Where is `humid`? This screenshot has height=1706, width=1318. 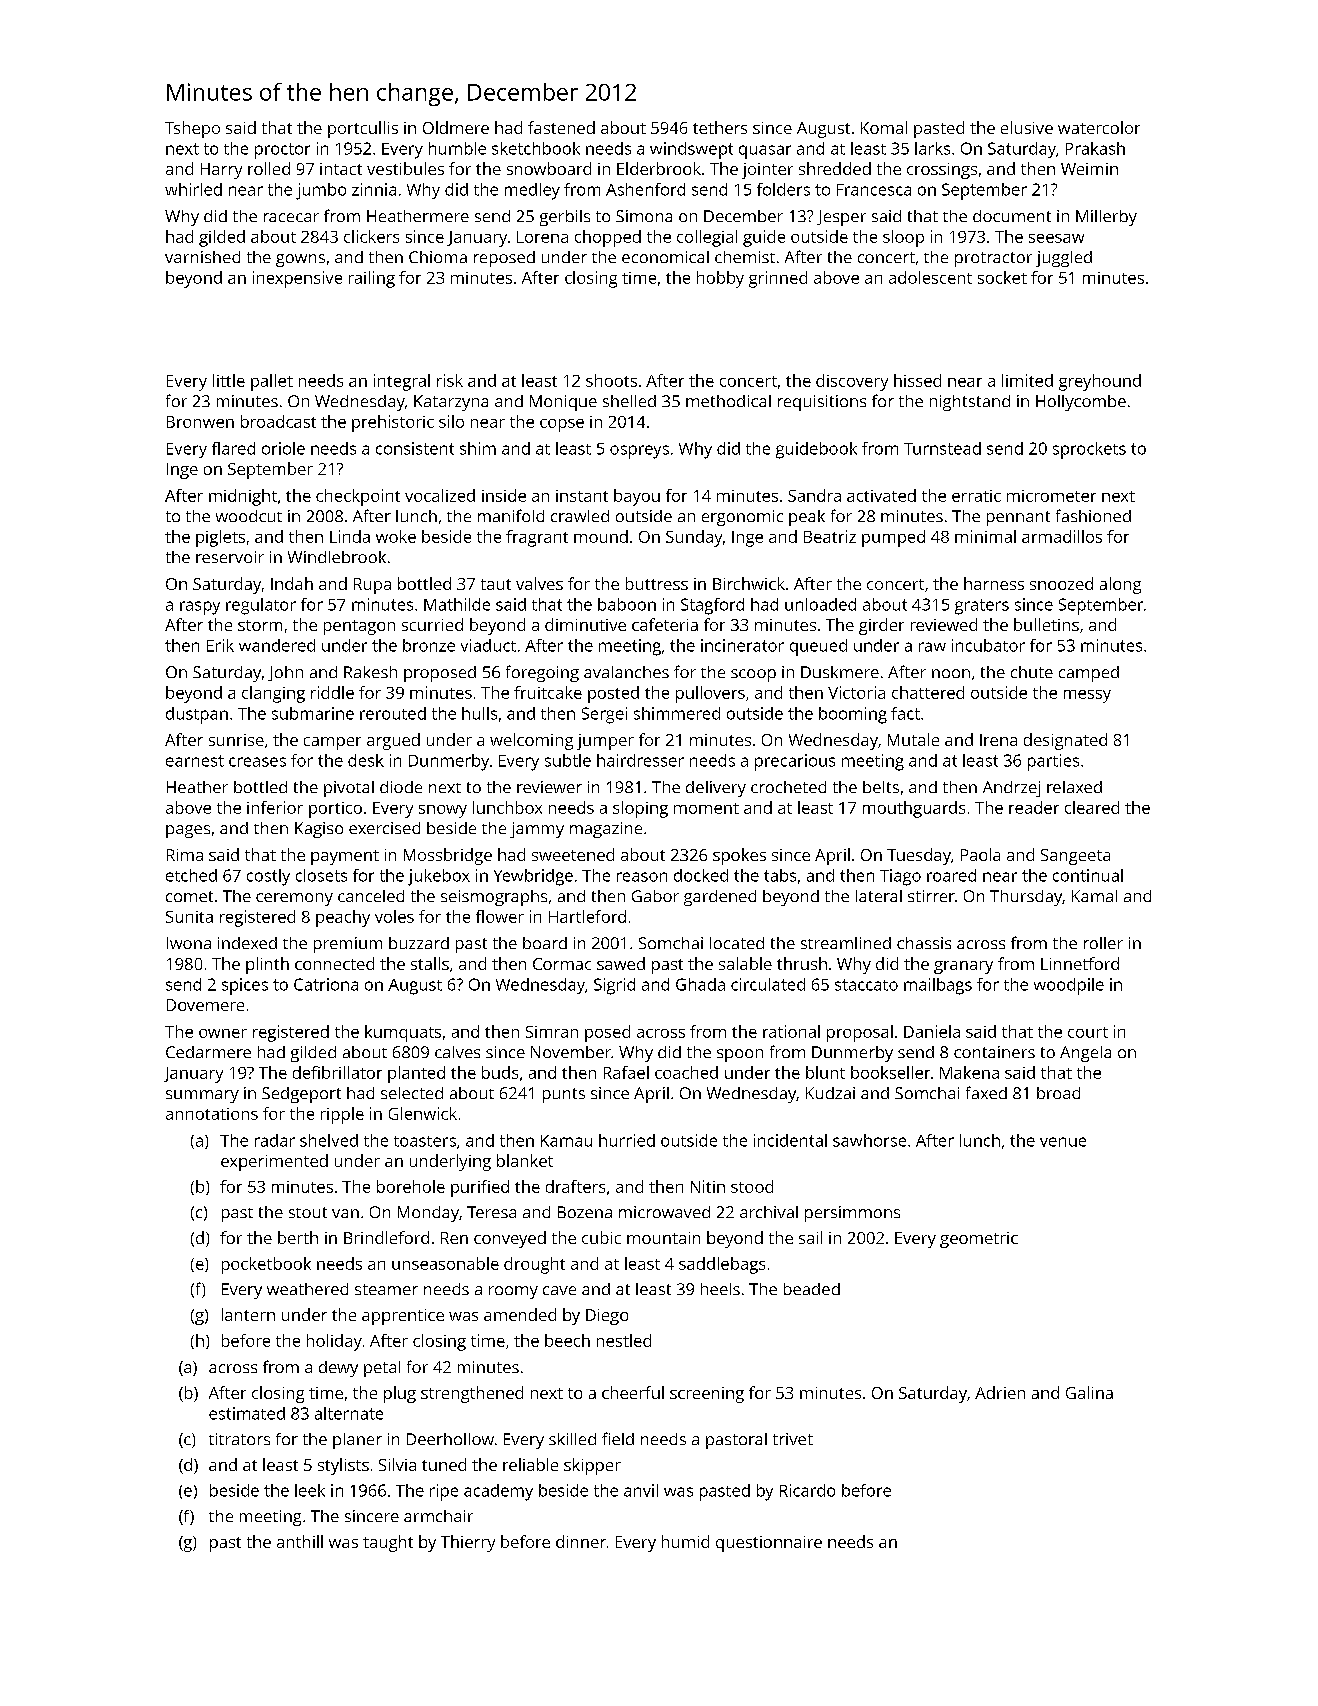 humid is located at coordinates (685, 1541).
